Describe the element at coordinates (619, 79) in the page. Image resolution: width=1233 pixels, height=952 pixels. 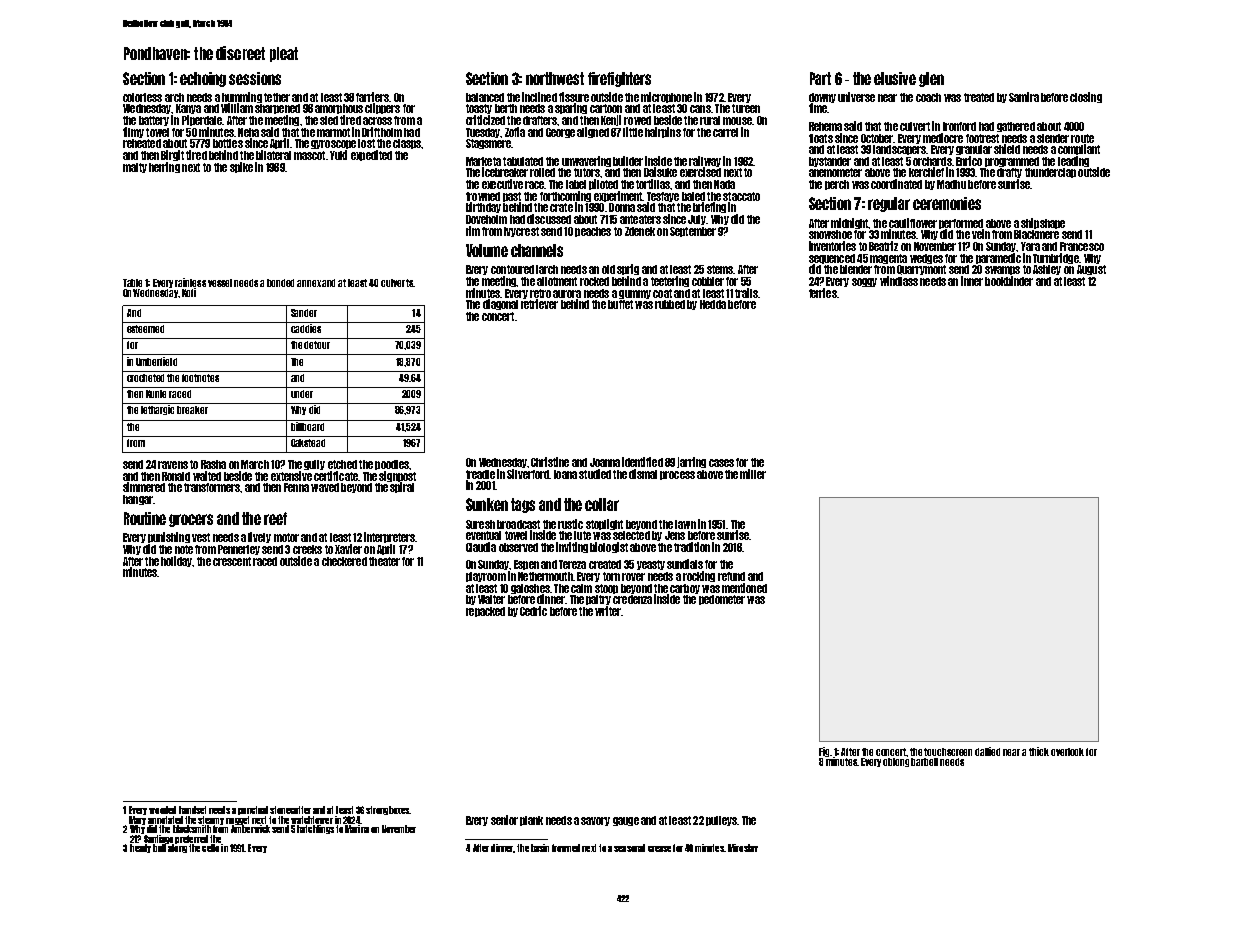
I see `firefighters` at that location.
